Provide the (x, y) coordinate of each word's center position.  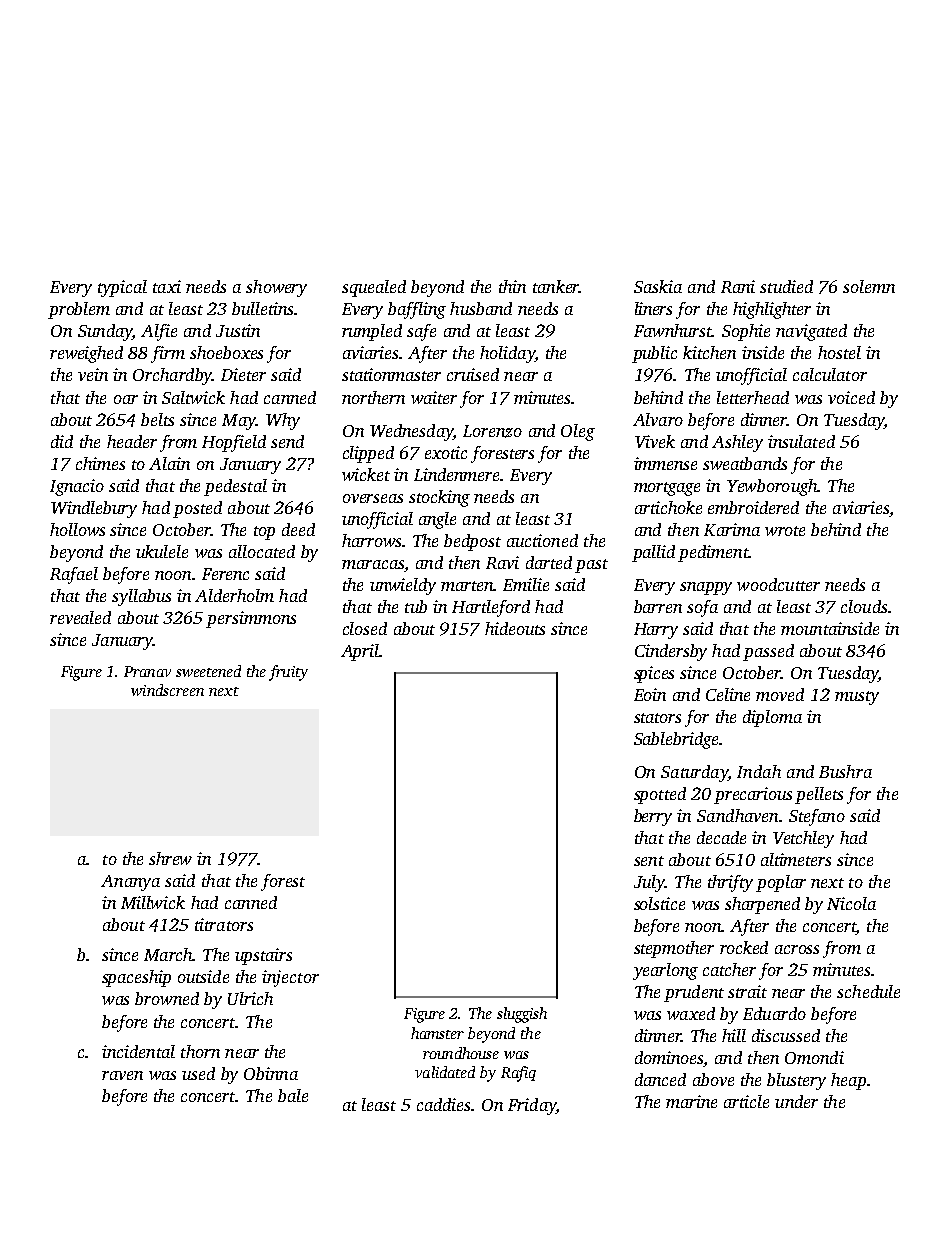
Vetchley (803, 839)
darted (549, 562)
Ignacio (77, 487)
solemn (869, 286)
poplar (781, 883)
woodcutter (778, 584)
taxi (167, 286)
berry (653, 817)
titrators (224, 924)
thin (512, 286)
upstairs (263, 956)
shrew (170, 858)
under (796, 1101)
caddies (443, 1104)
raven (122, 1075)
